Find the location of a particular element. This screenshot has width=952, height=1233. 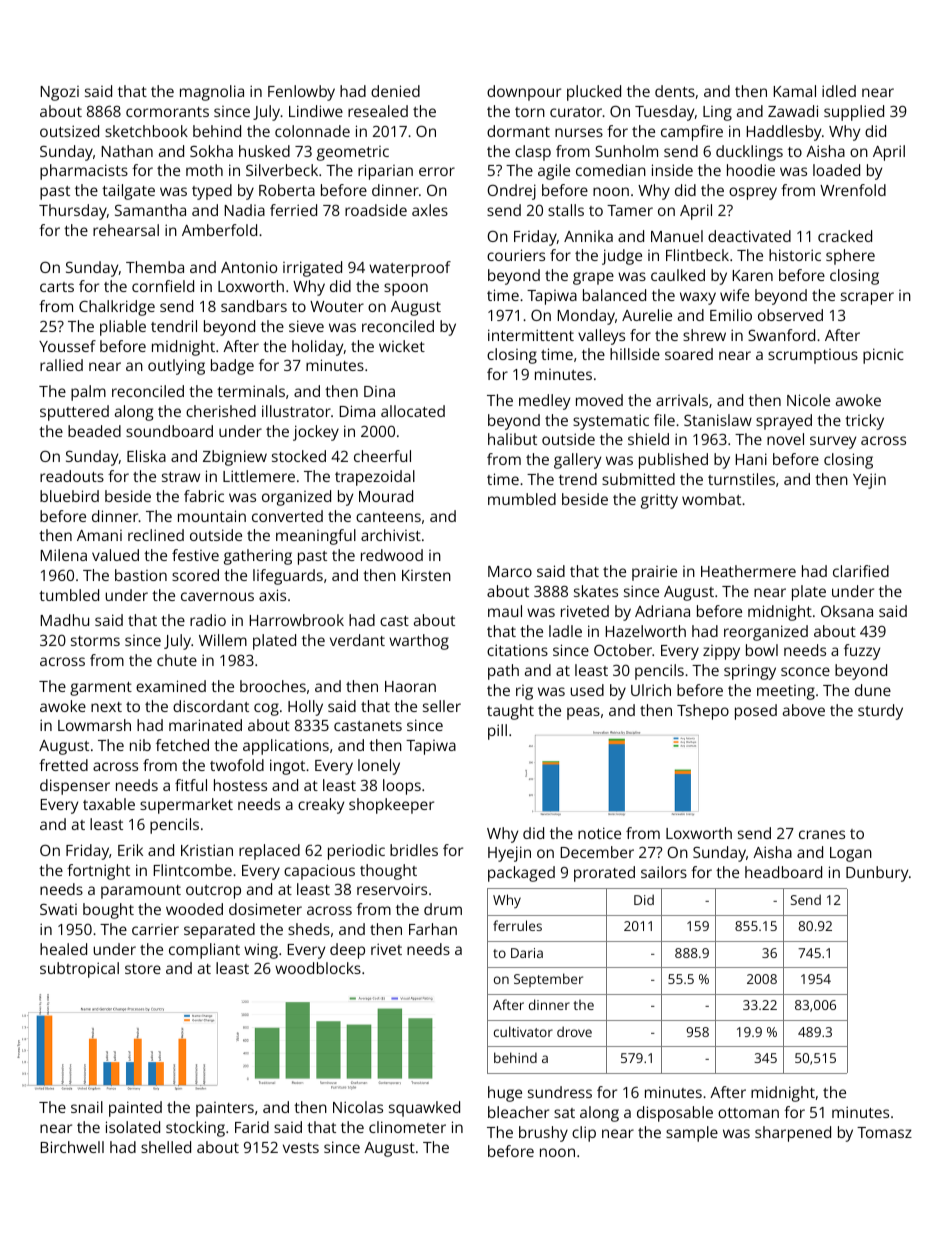

Ngozi is located at coordinates (60, 93).
